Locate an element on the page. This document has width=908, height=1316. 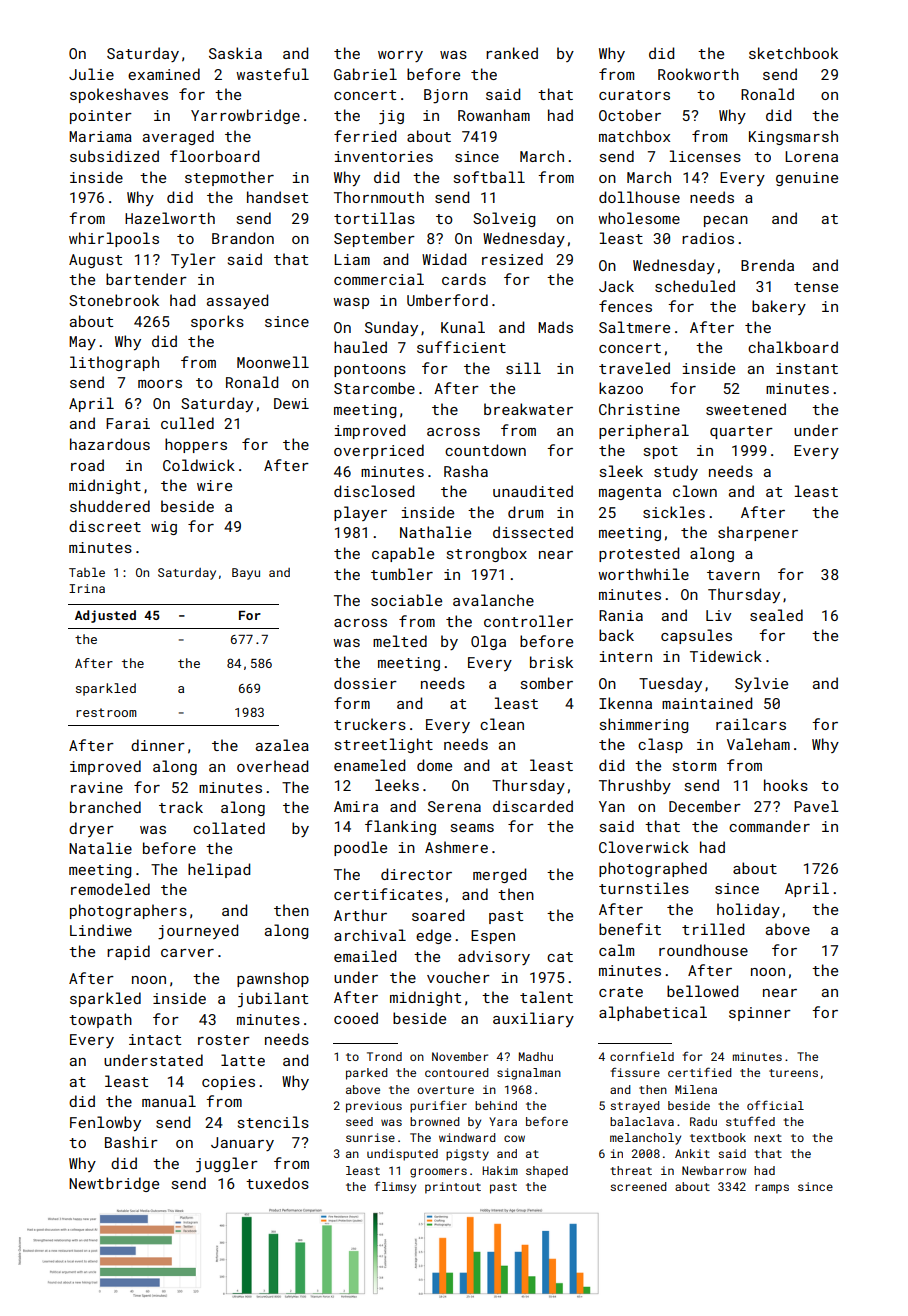
Rookworth is located at coordinates (698, 74).
